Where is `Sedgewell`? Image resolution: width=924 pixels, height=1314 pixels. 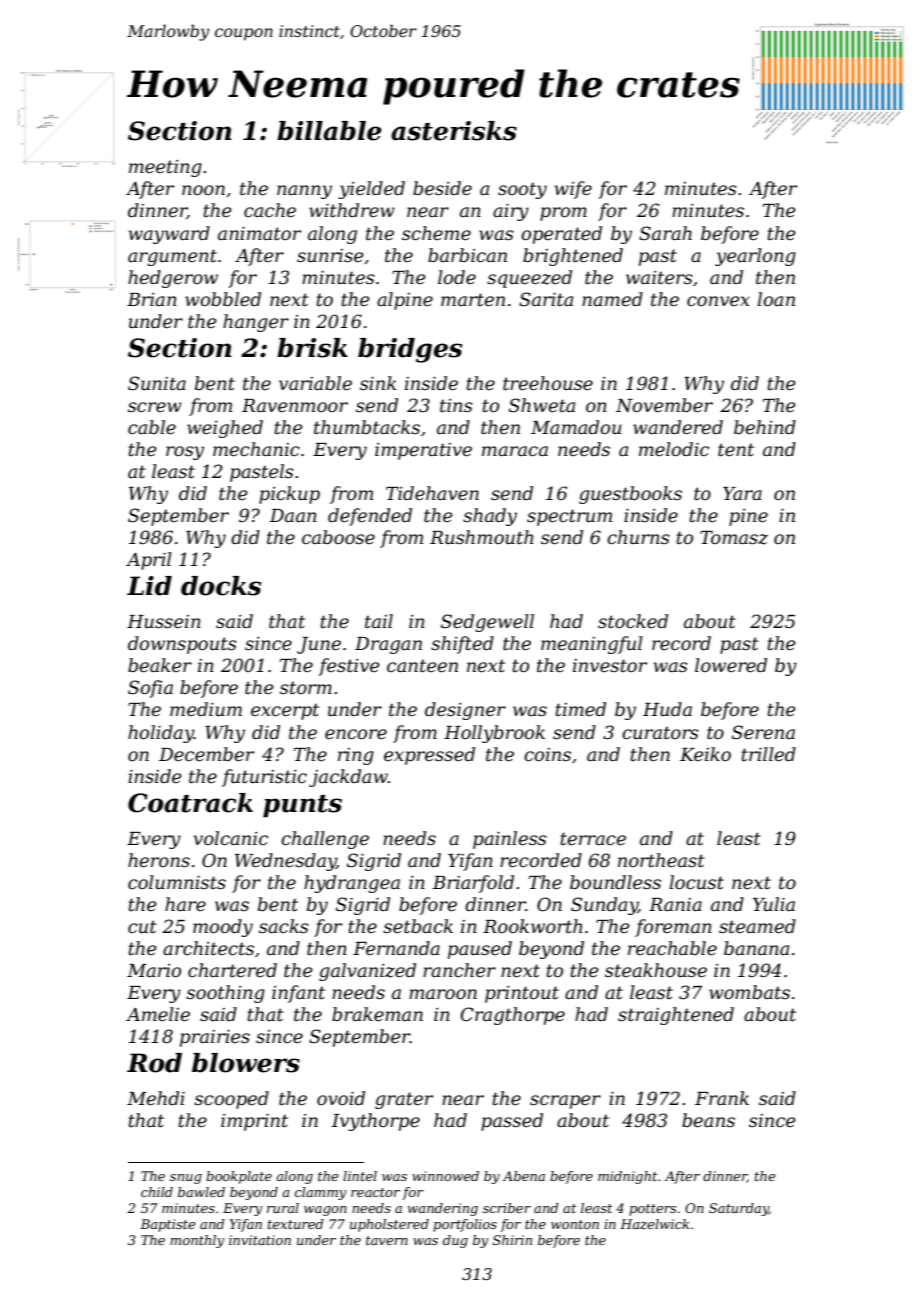 Sedgewell is located at coordinates (487, 623).
